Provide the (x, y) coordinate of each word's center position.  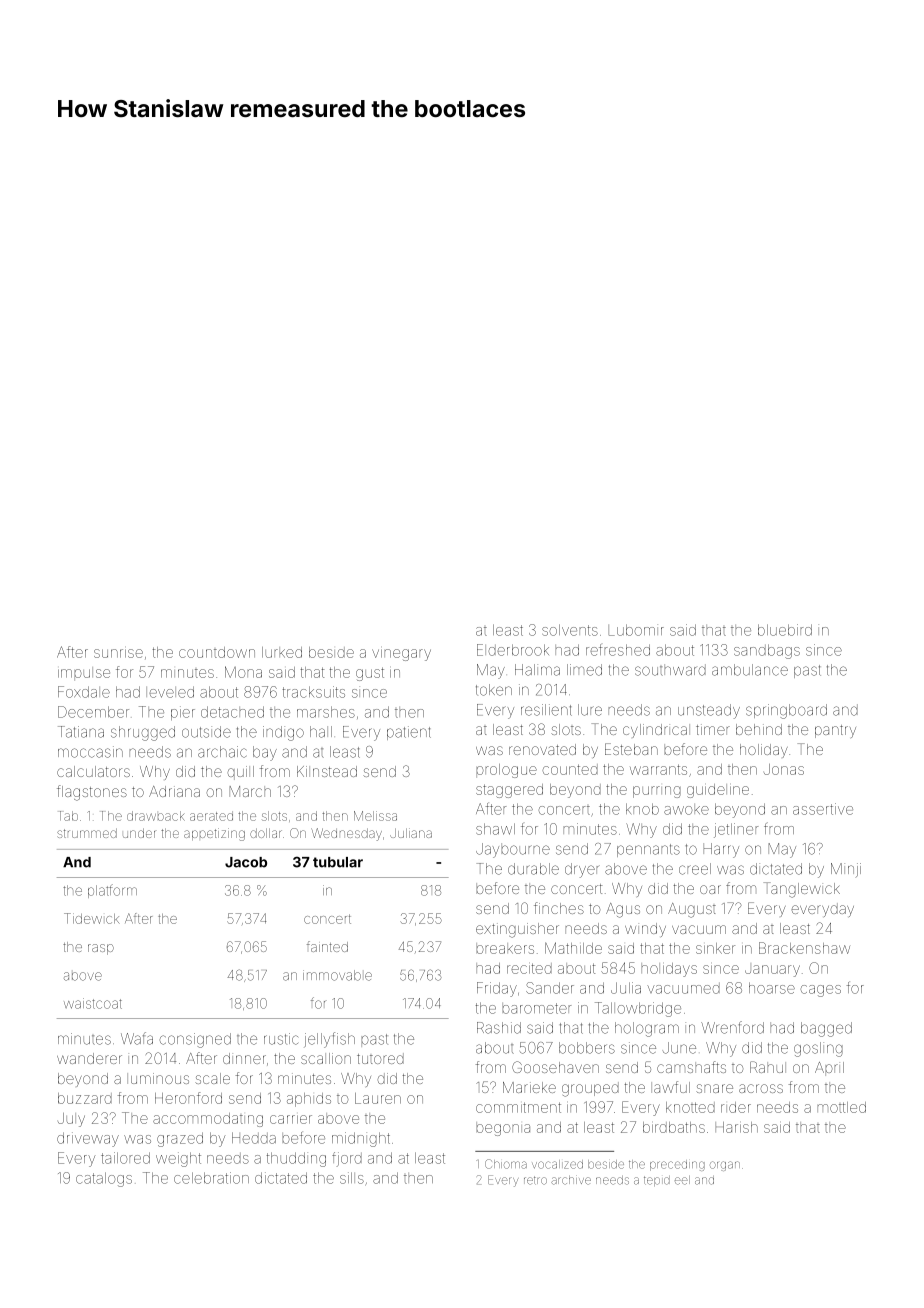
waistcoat (93, 1003)
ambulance (750, 670)
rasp (101, 949)
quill (240, 773)
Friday (497, 989)
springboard (786, 711)
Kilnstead (327, 771)
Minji (846, 870)
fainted (327, 946)
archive (571, 1180)
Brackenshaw (804, 948)
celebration (211, 1178)
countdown (217, 652)
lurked (282, 652)
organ (725, 1166)
